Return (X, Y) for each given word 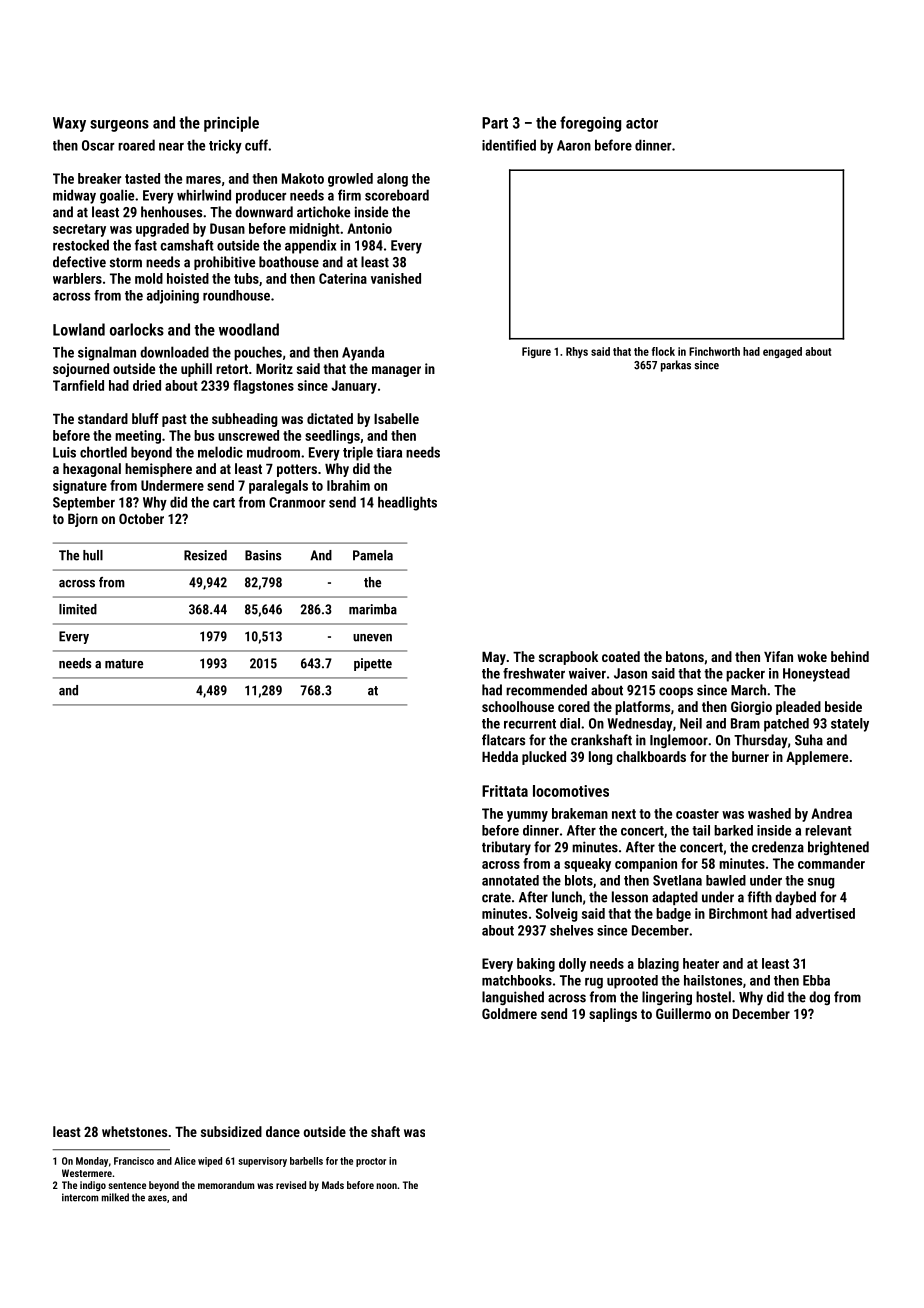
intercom (80, 1197)
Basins (263, 555)
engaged (782, 352)
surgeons (119, 126)
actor (642, 123)
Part (495, 123)
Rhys (577, 352)
